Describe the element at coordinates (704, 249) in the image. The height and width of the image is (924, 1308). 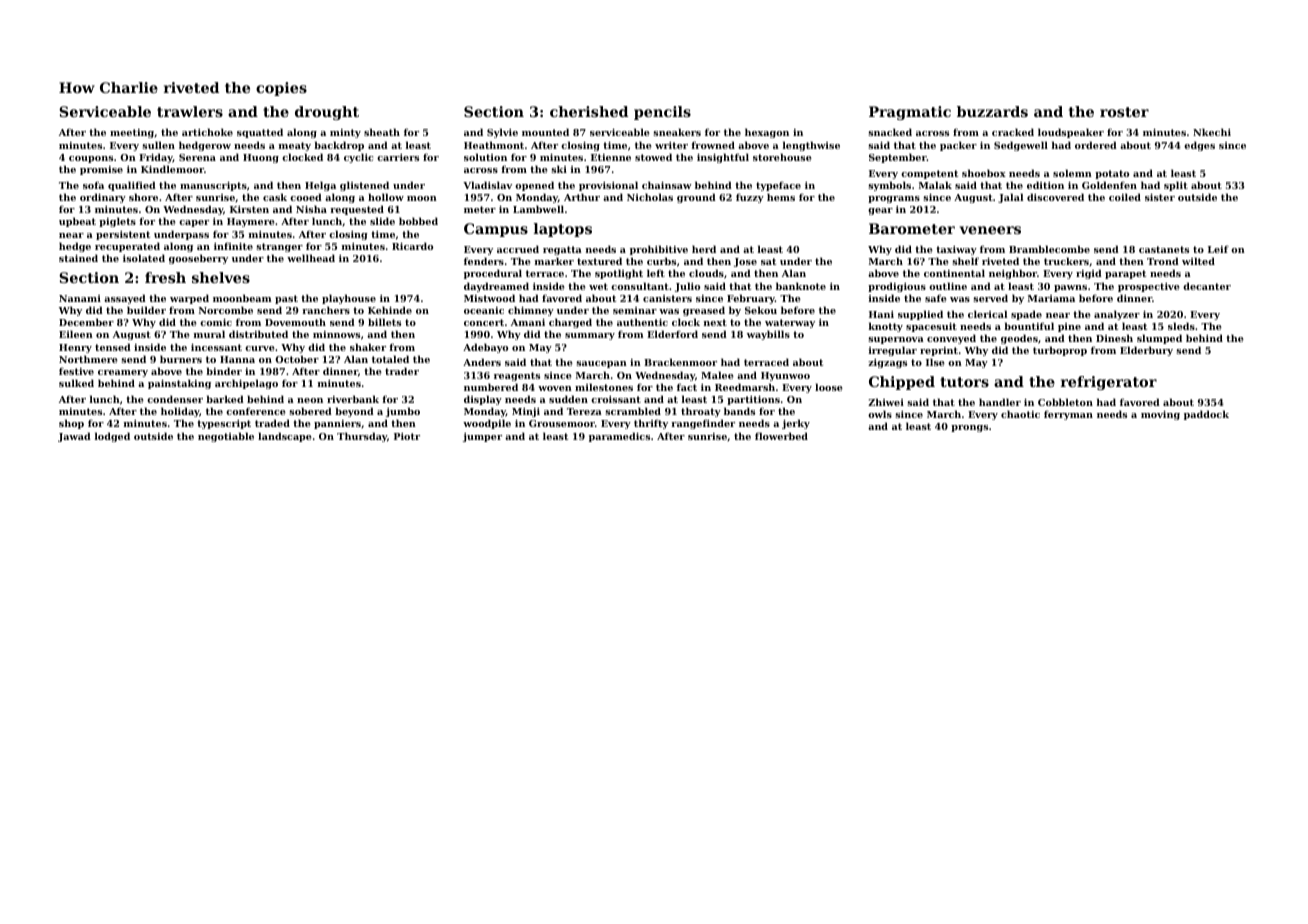
I see `herd` at that location.
